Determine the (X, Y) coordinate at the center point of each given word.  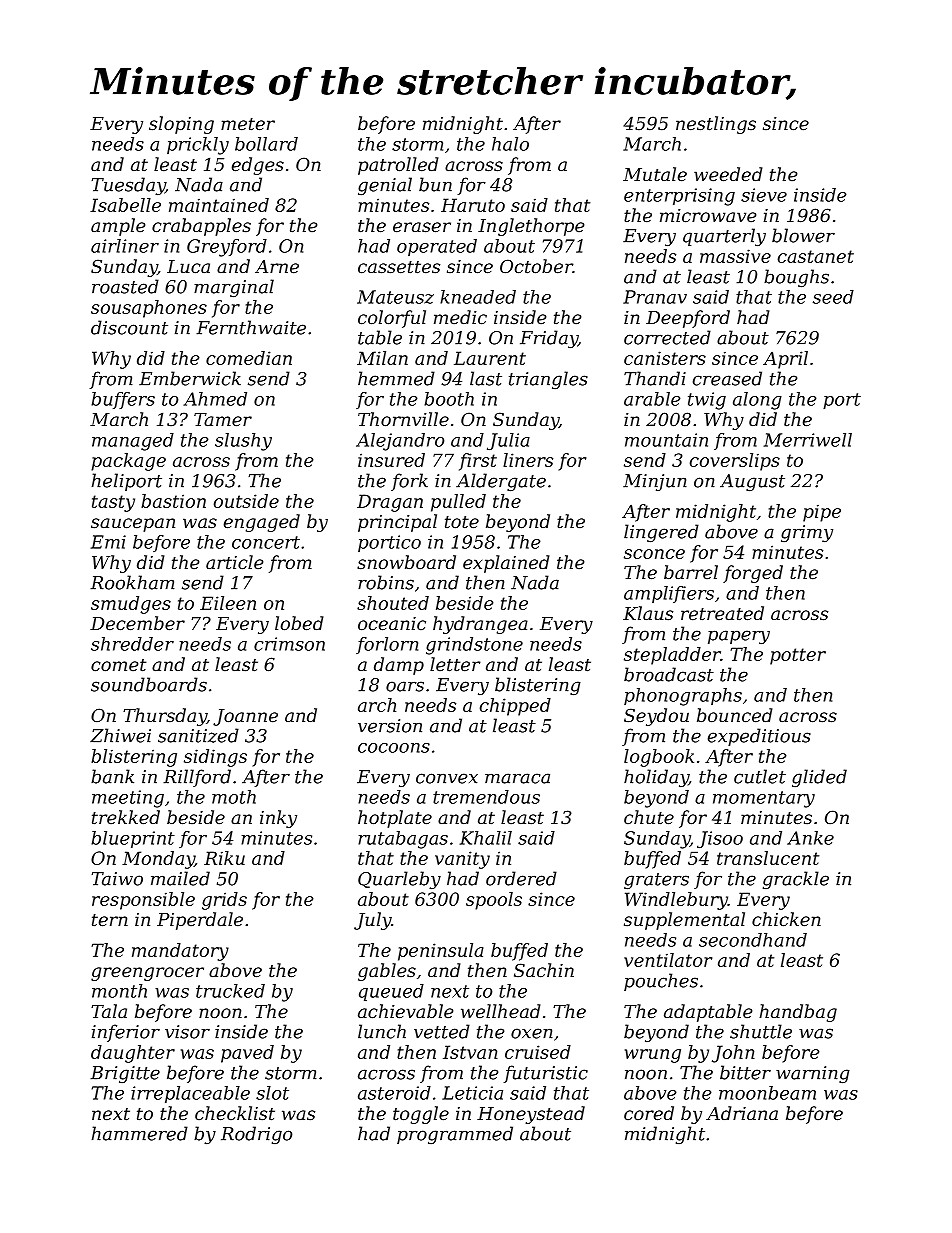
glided (819, 778)
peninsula (441, 952)
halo (510, 144)
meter (248, 124)
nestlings (716, 125)
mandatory (180, 952)
